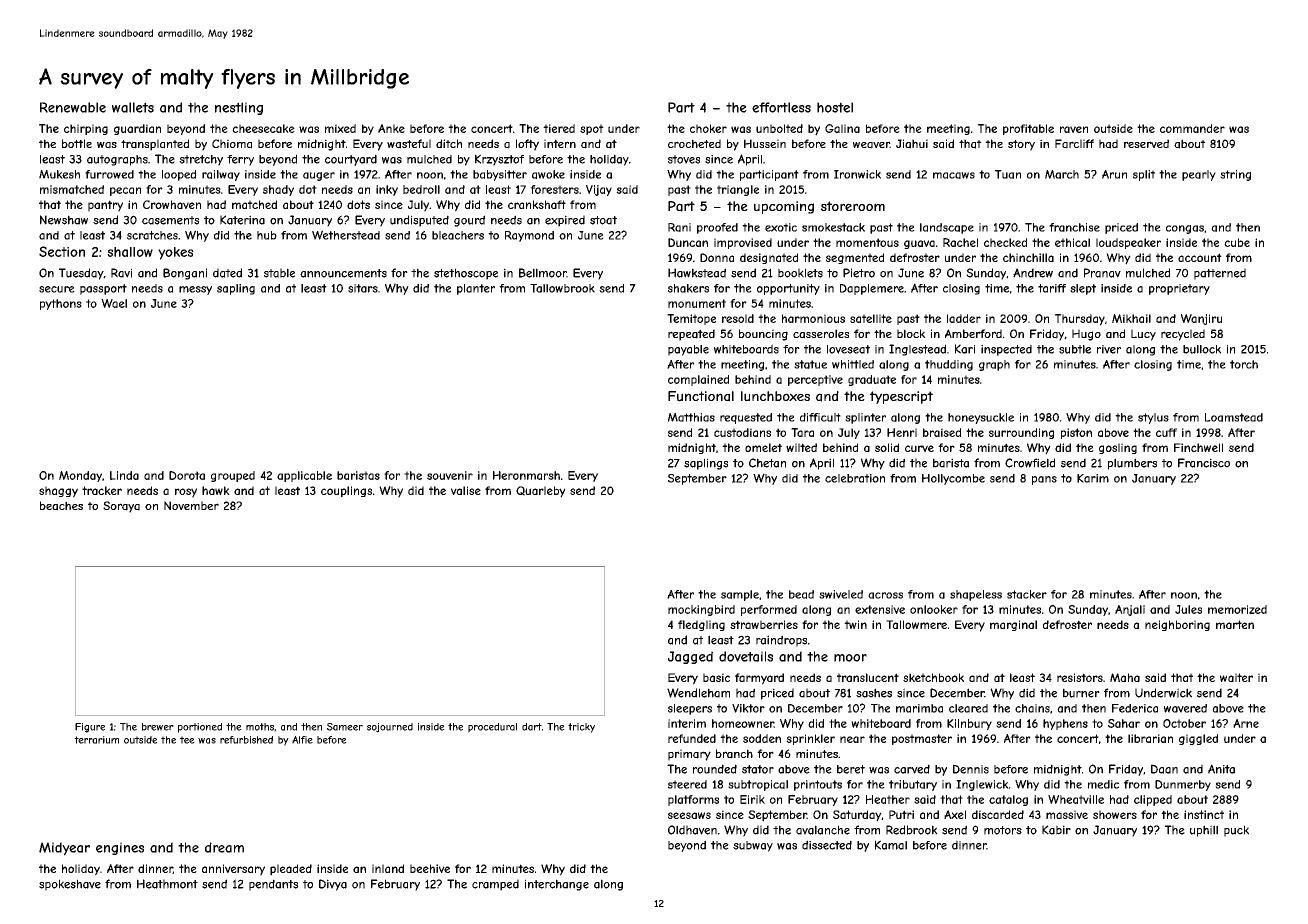 Image resolution: width=1308 pixels, height=924 pixels. Describe the element at coordinates (1236, 831) in the screenshot. I see `puck` at that location.
